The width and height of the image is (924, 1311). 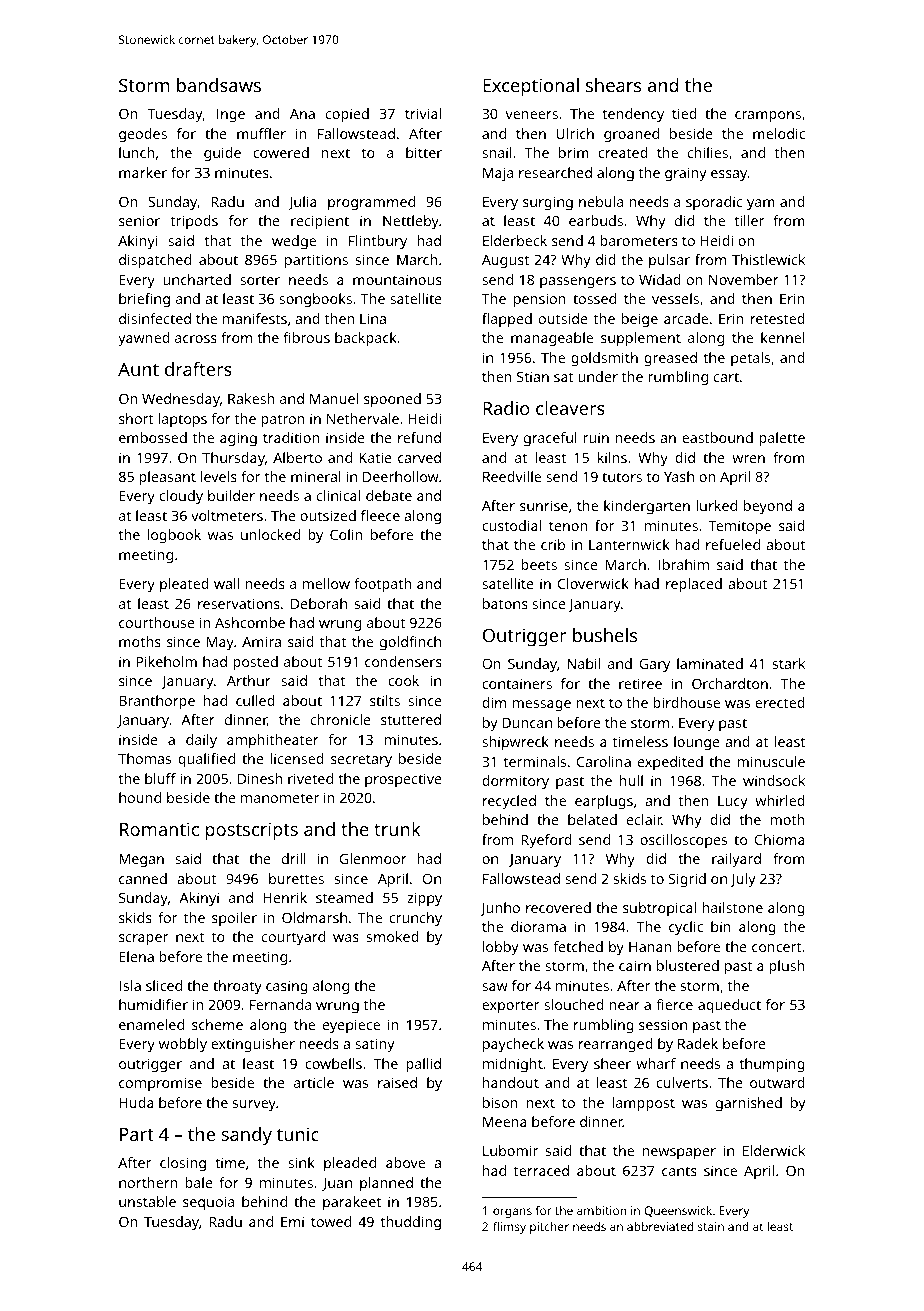 What do you see at coordinates (613, 85) in the image?
I see `shears` at bounding box center [613, 85].
